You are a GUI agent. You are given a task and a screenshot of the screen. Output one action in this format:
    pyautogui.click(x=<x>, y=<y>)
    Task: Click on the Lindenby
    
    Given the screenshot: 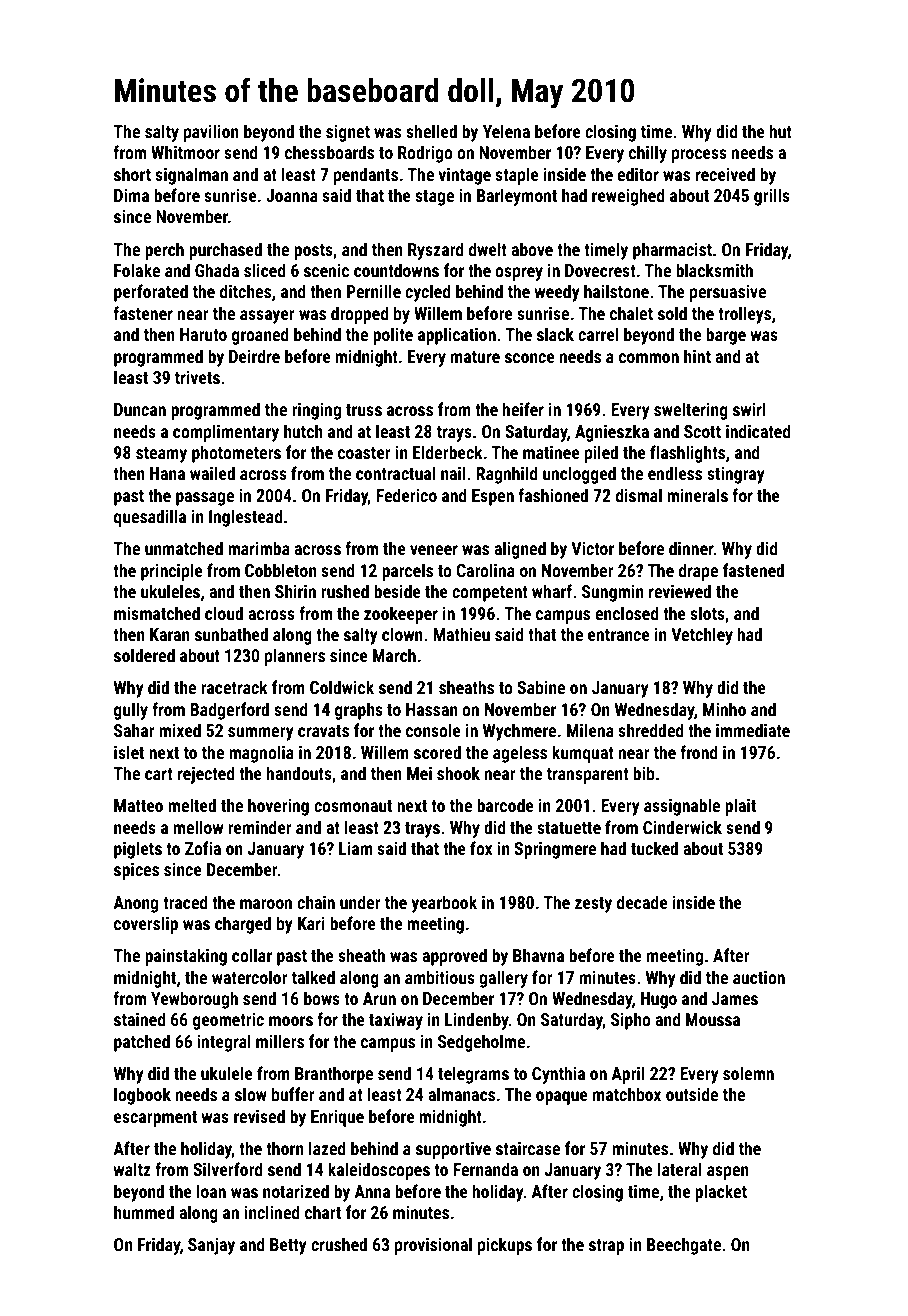 What is the action you would take?
    pyautogui.click(x=477, y=1021)
